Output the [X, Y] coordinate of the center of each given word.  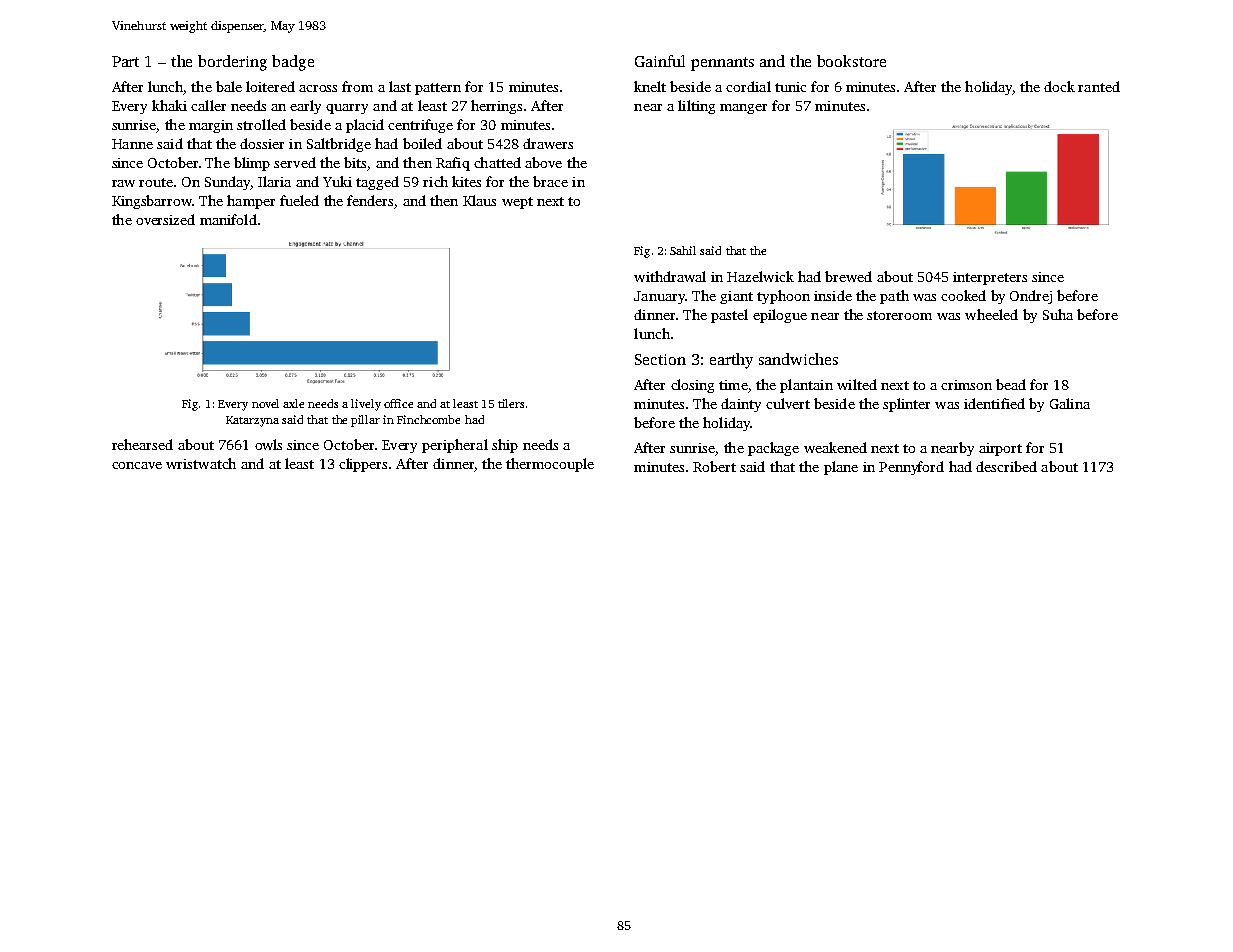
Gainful [660, 61]
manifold [228, 219]
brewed [848, 276]
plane [841, 468]
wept [517, 203]
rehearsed [142, 444]
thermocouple [550, 465]
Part [125, 61]
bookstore [851, 61]
